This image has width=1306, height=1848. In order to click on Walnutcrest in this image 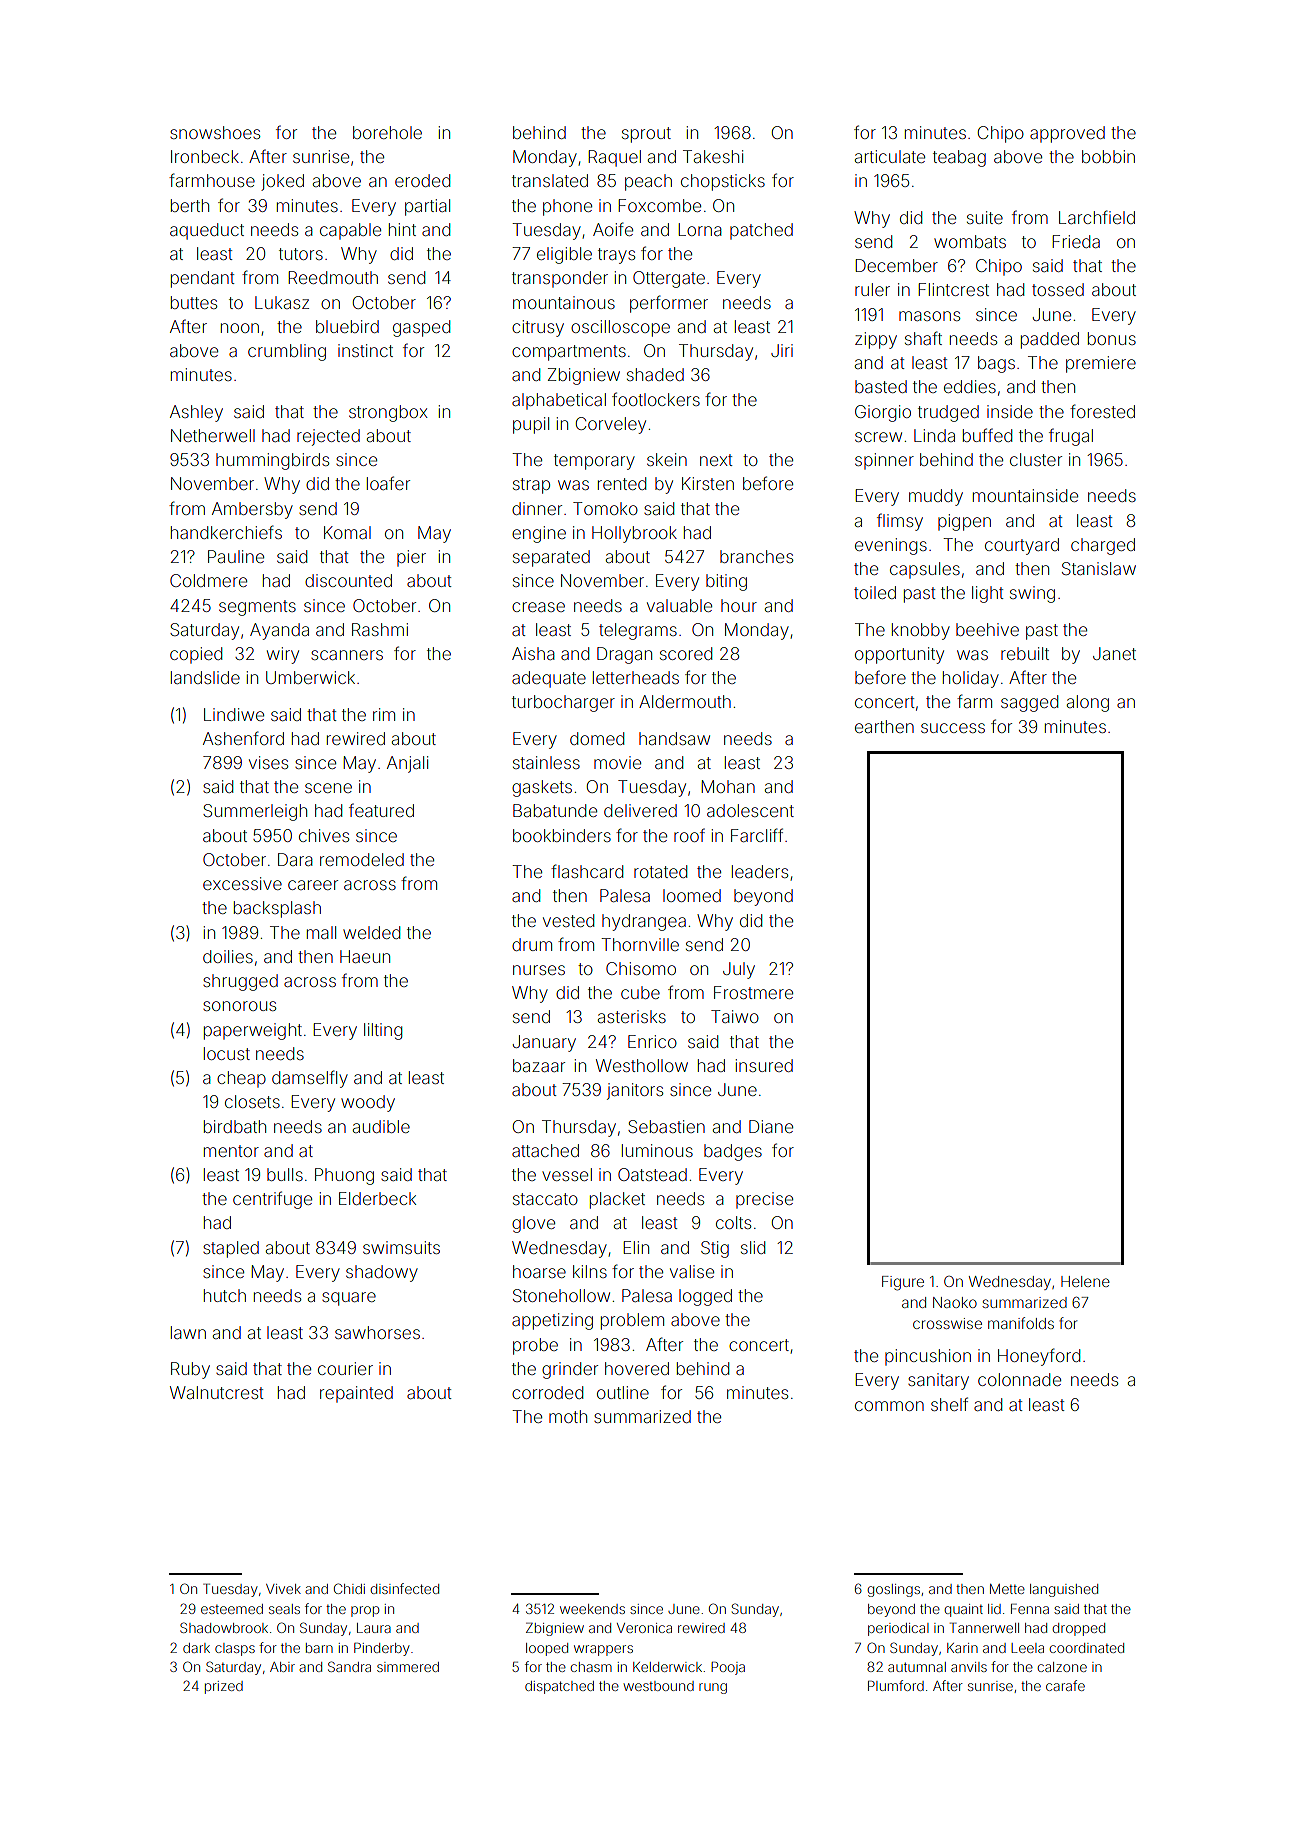, I will do `click(216, 1392)`.
